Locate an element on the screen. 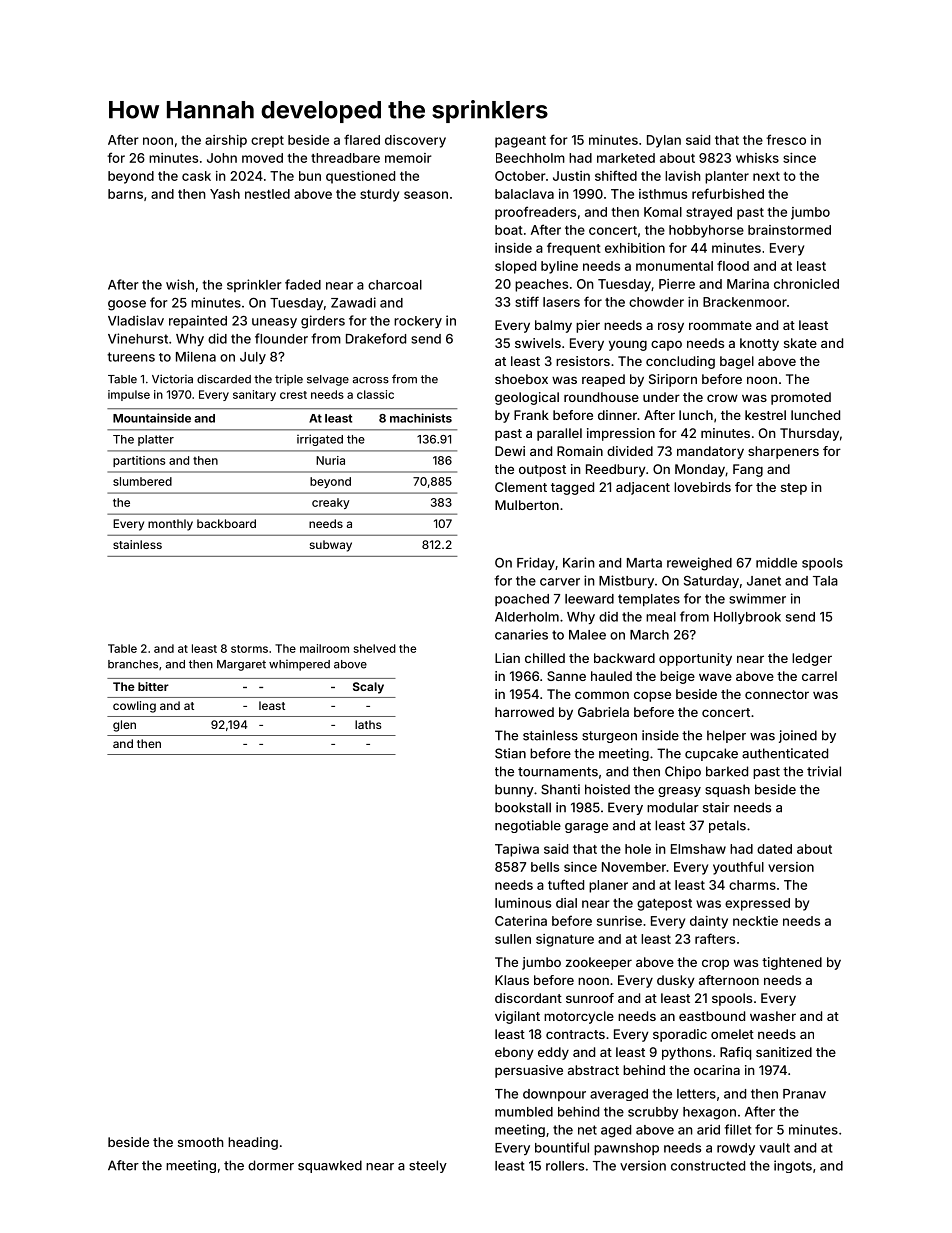  Mulberton is located at coordinates (527, 505).
